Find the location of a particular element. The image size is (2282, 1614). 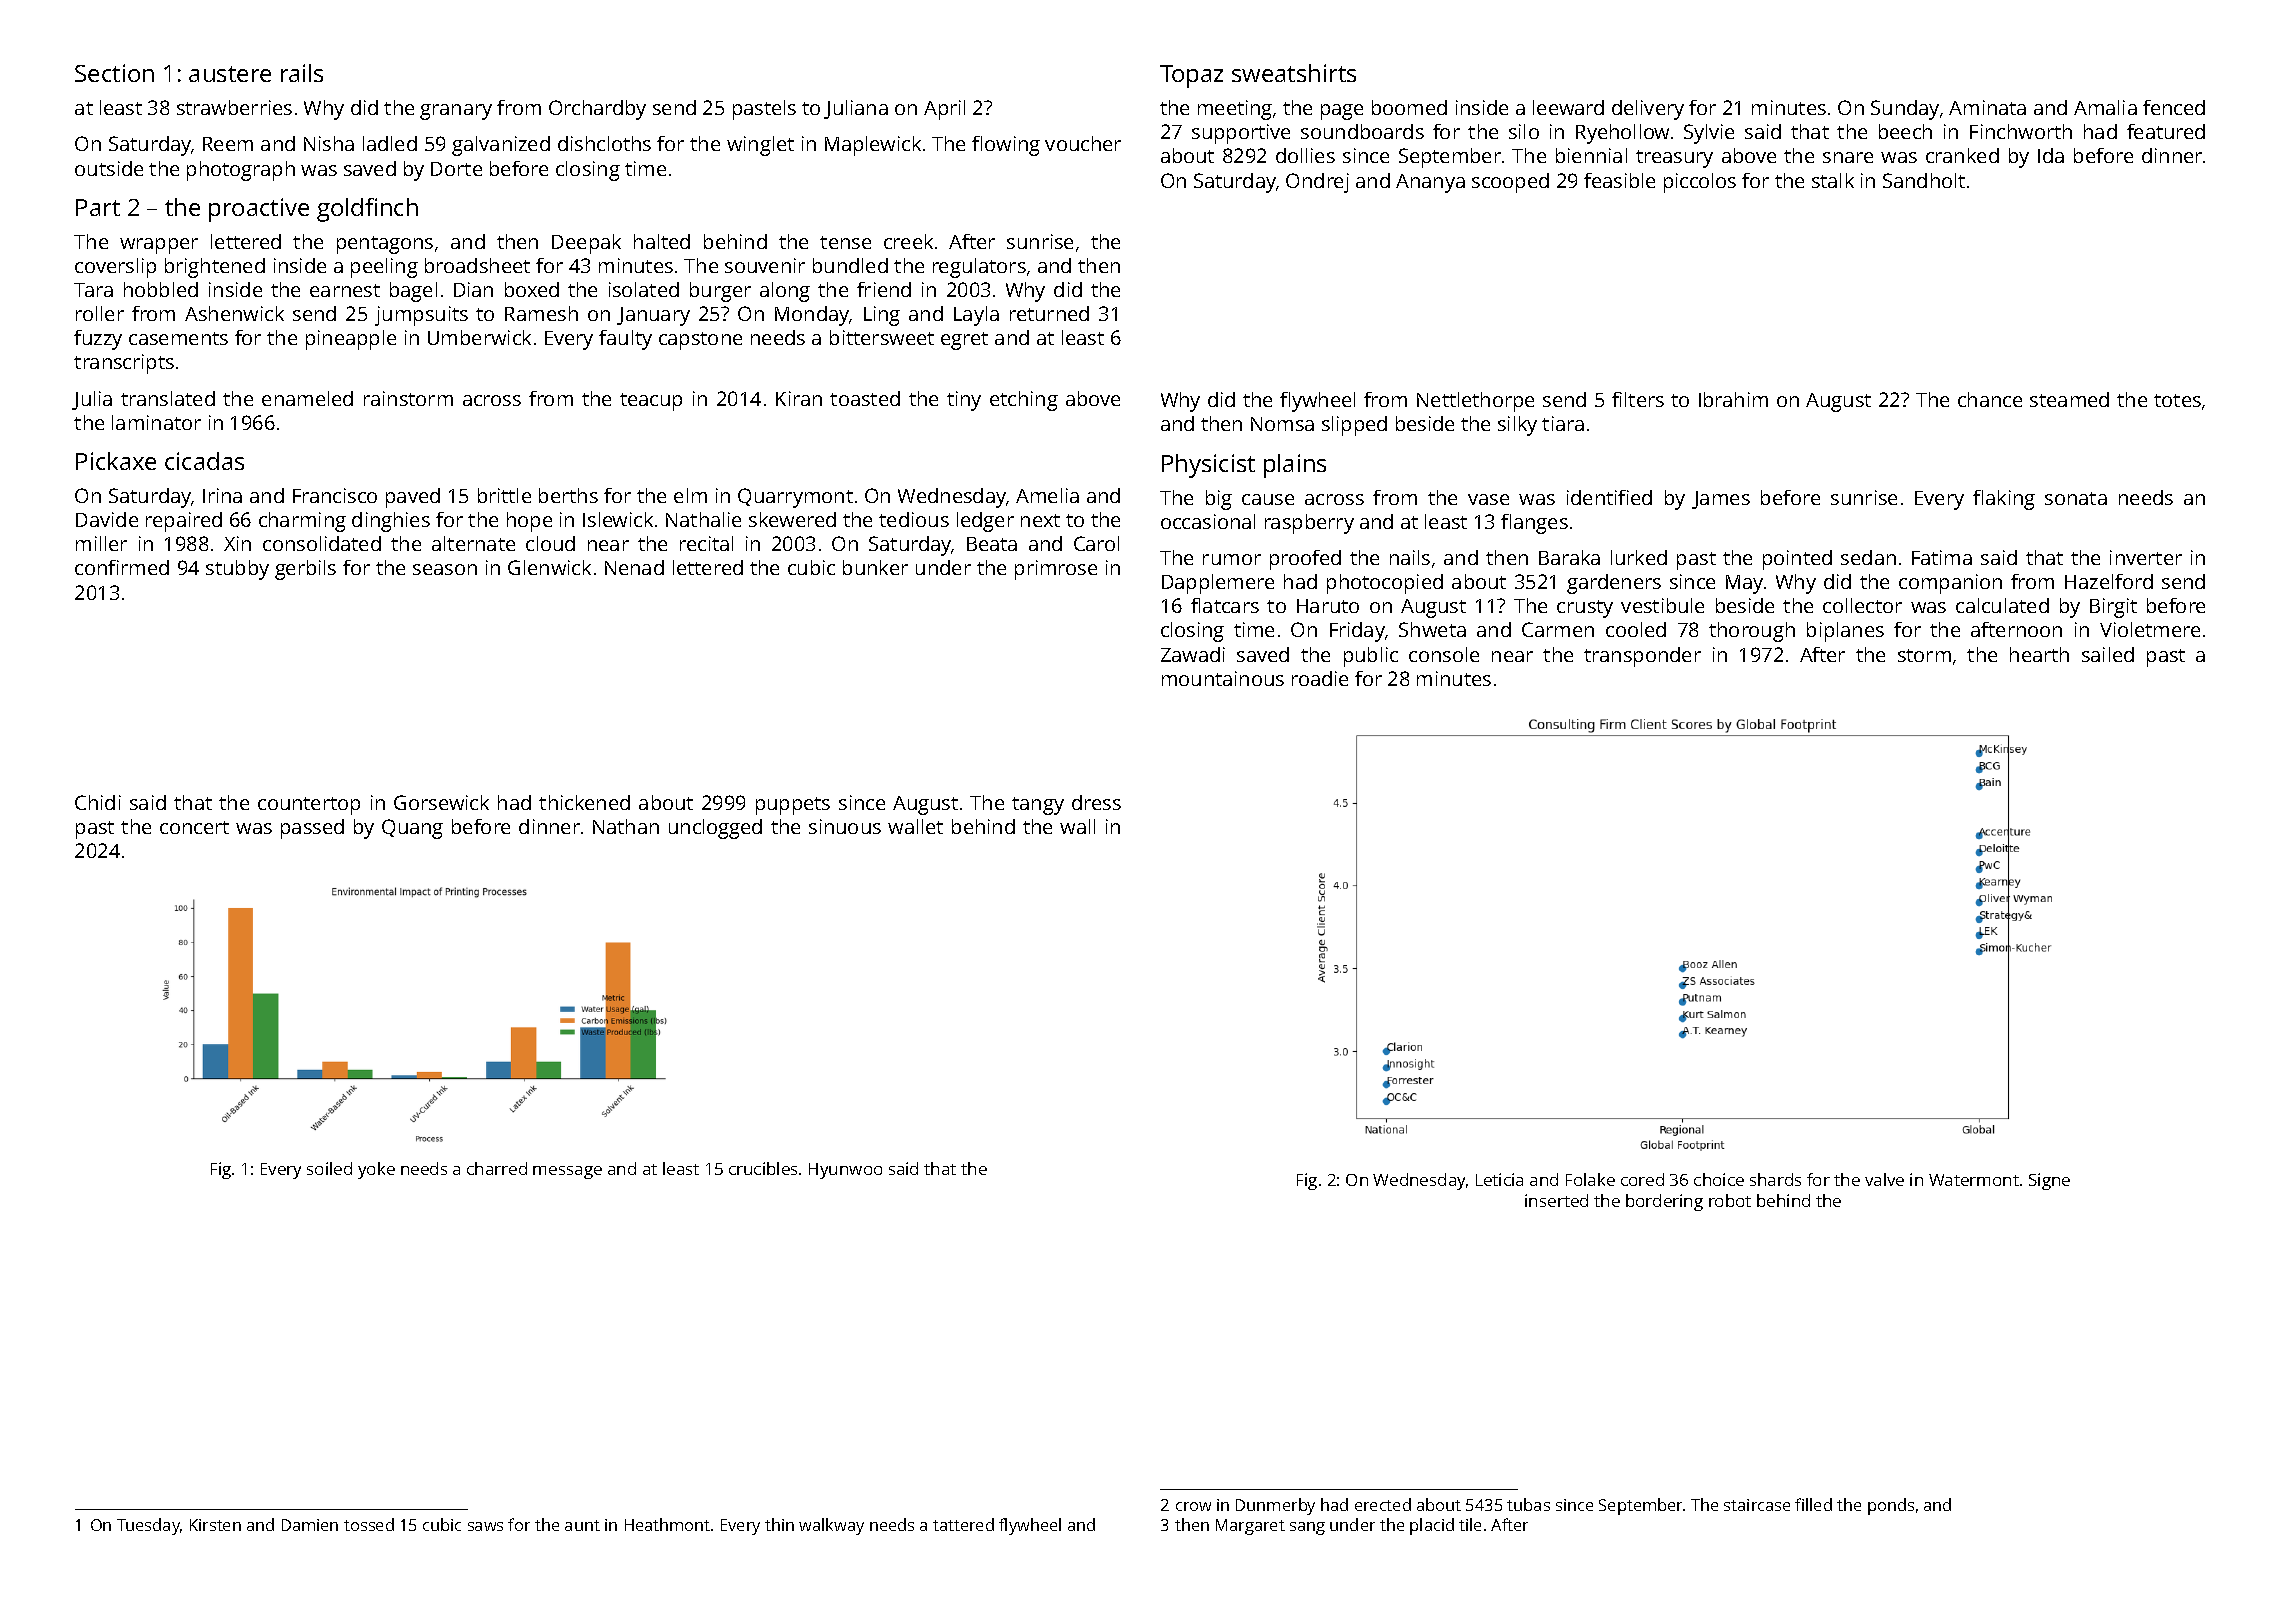

walkway is located at coordinates (831, 1526).
